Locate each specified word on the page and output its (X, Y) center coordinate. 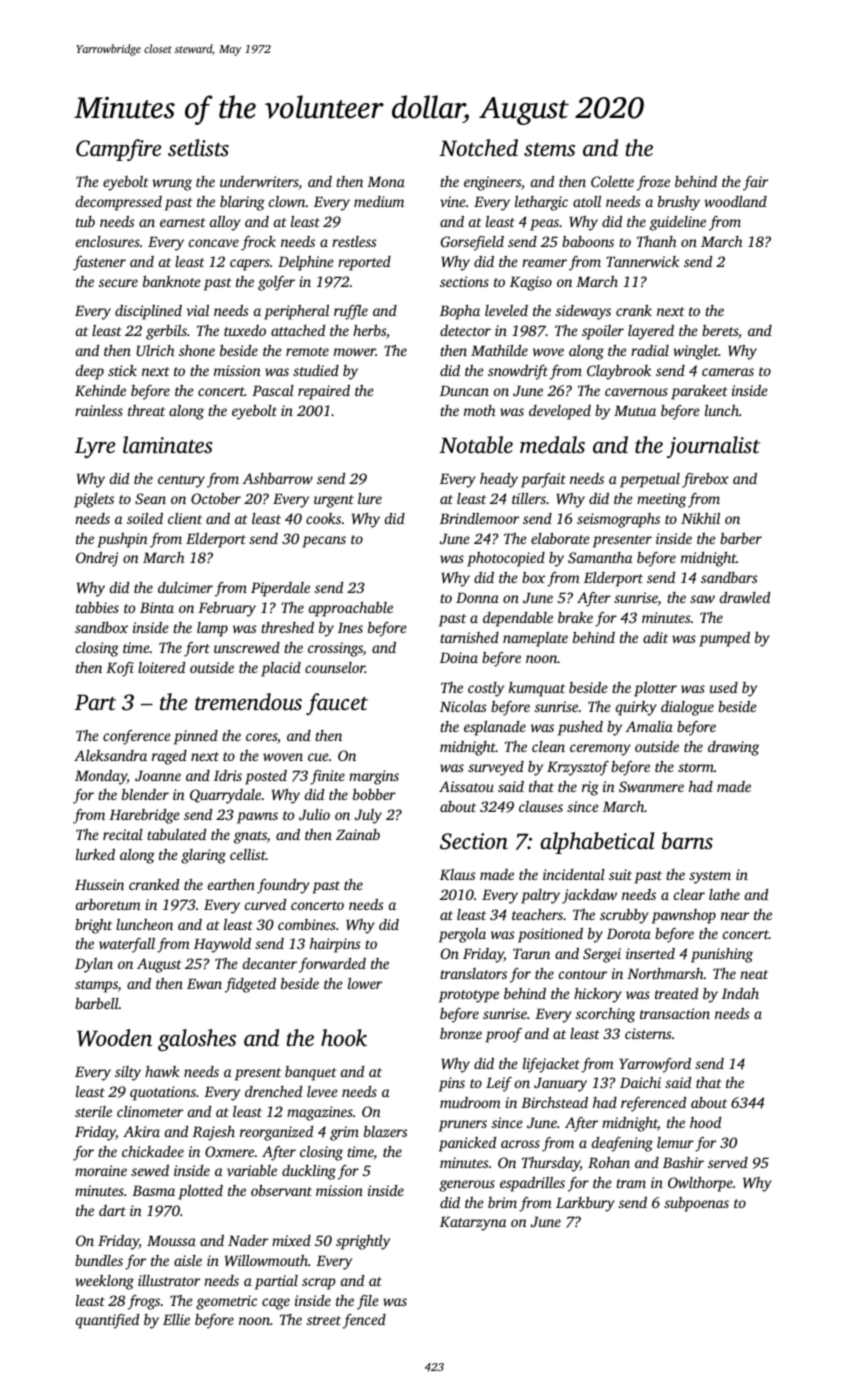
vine (452, 201)
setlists (198, 148)
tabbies (97, 607)
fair (755, 183)
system (710, 877)
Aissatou (466, 786)
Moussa (171, 1240)
